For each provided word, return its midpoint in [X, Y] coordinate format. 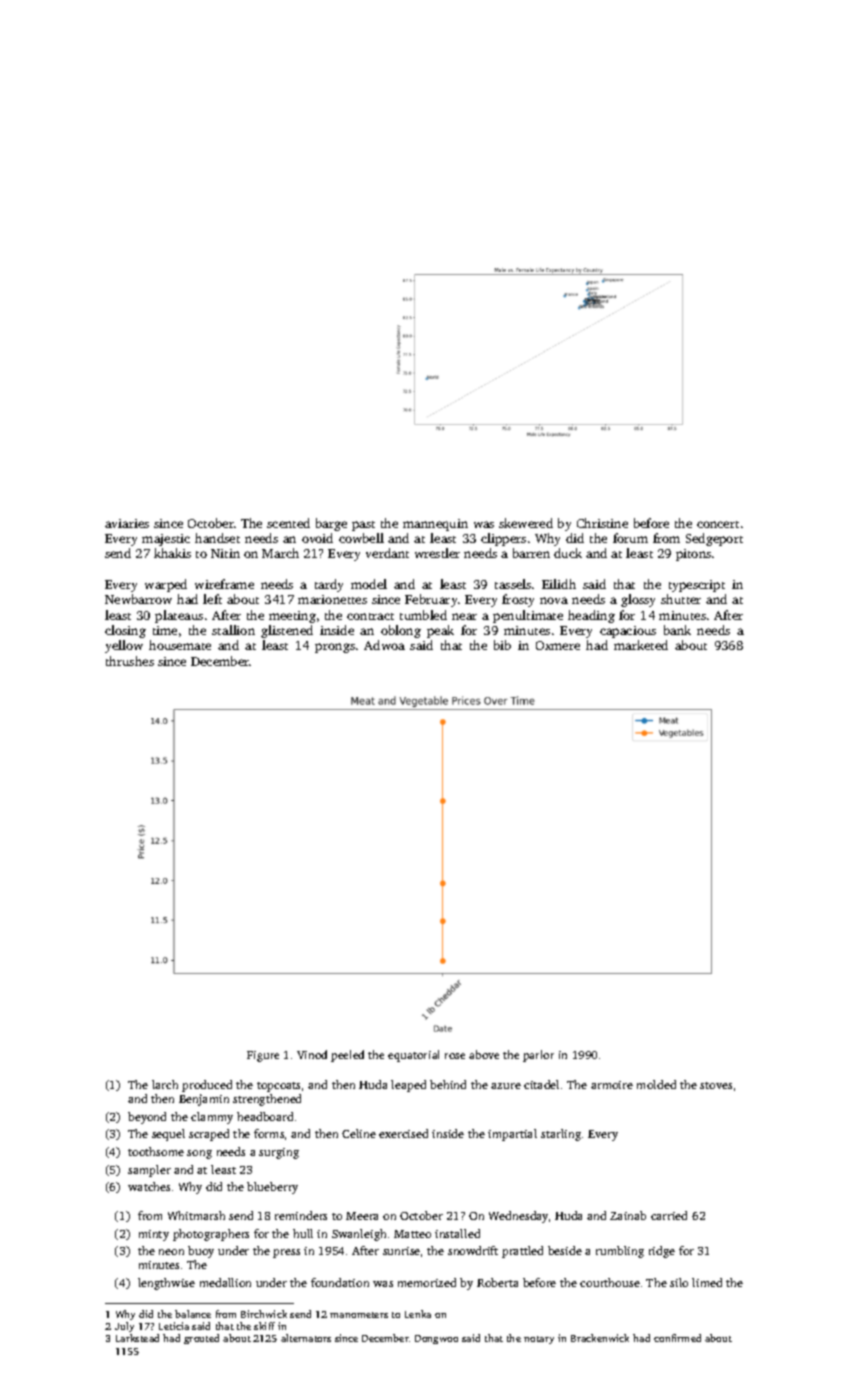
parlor [538, 1056]
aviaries [127, 523]
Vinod [312, 1054]
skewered [526, 523]
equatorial [413, 1056]
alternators [306, 1338]
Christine [602, 523]
